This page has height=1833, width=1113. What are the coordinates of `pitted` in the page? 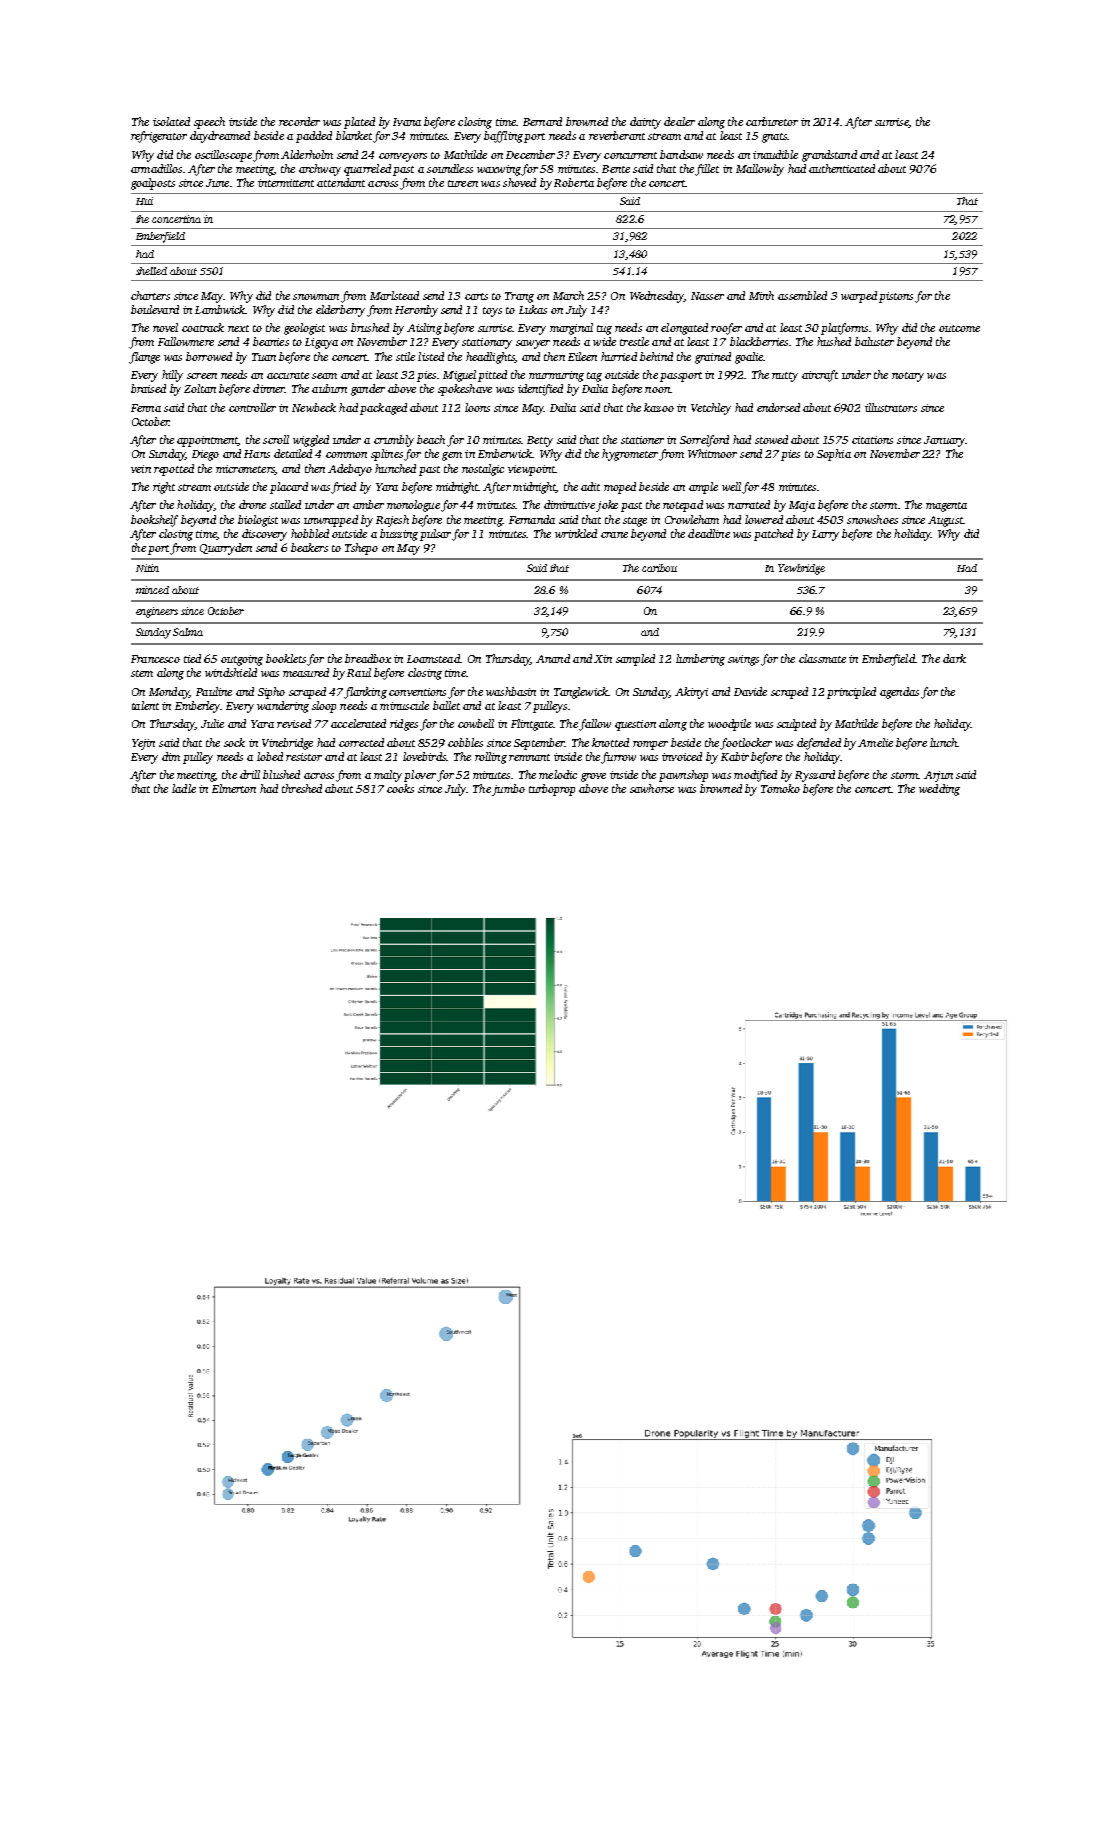 It's located at (492, 376).
